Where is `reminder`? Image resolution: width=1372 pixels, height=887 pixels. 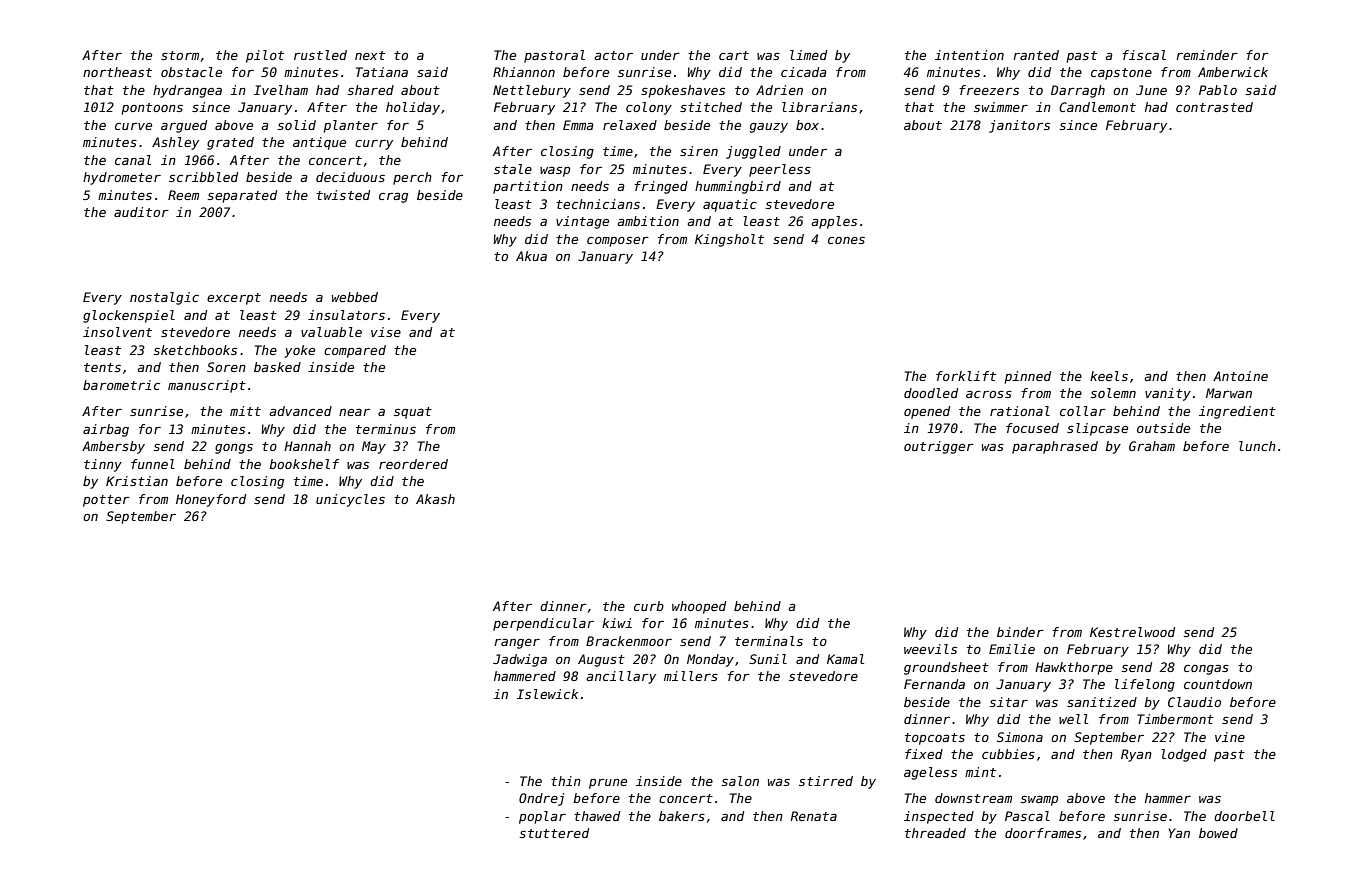
reminder is located at coordinates (1207, 55).
